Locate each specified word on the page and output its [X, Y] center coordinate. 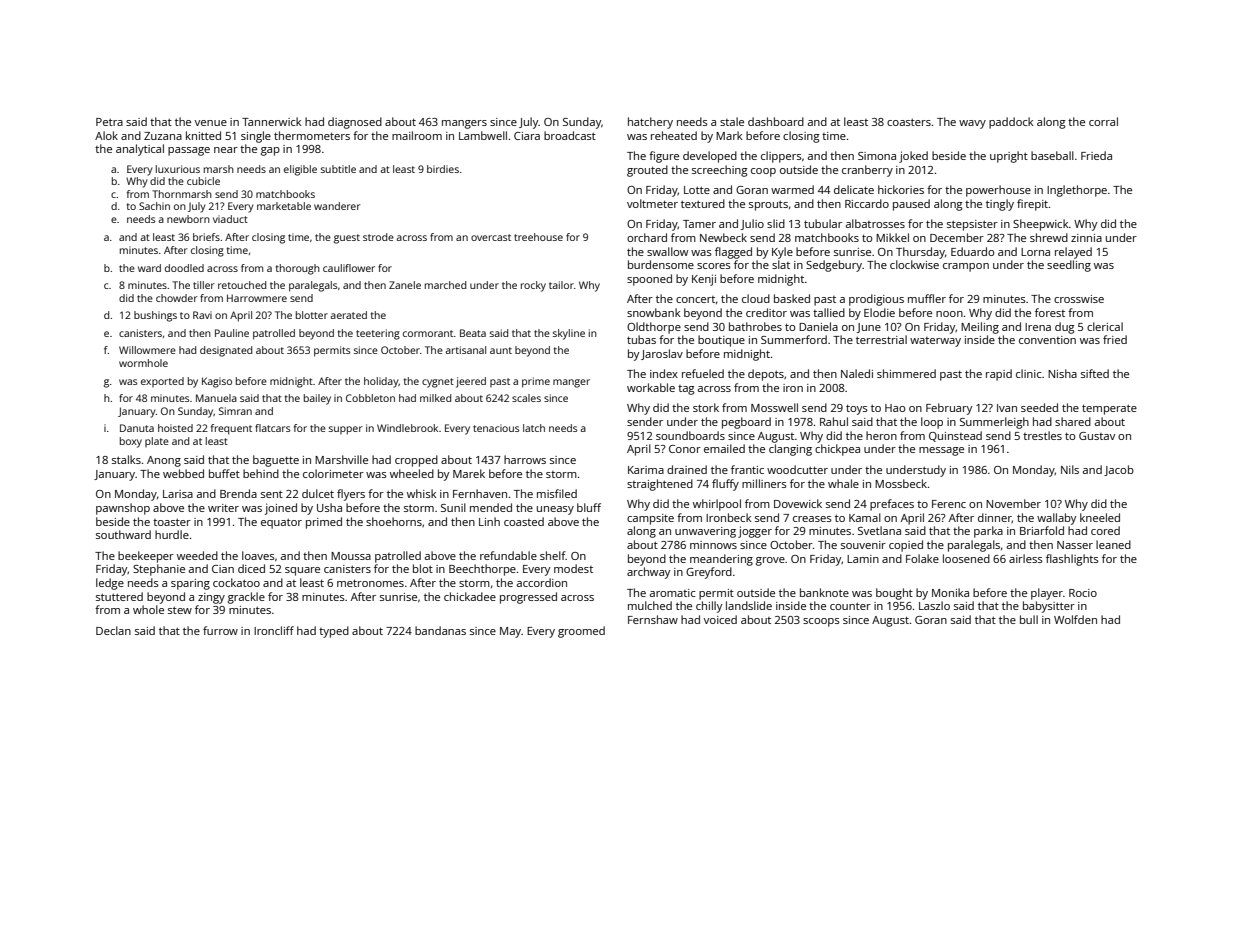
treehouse [538, 237]
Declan [113, 630]
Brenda [238, 493]
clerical [1105, 326]
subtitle [338, 169]
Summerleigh [994, 423]
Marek [469, 473]
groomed [581, 632]
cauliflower [349, 268]
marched [445, 285]
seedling [1069, 266]
